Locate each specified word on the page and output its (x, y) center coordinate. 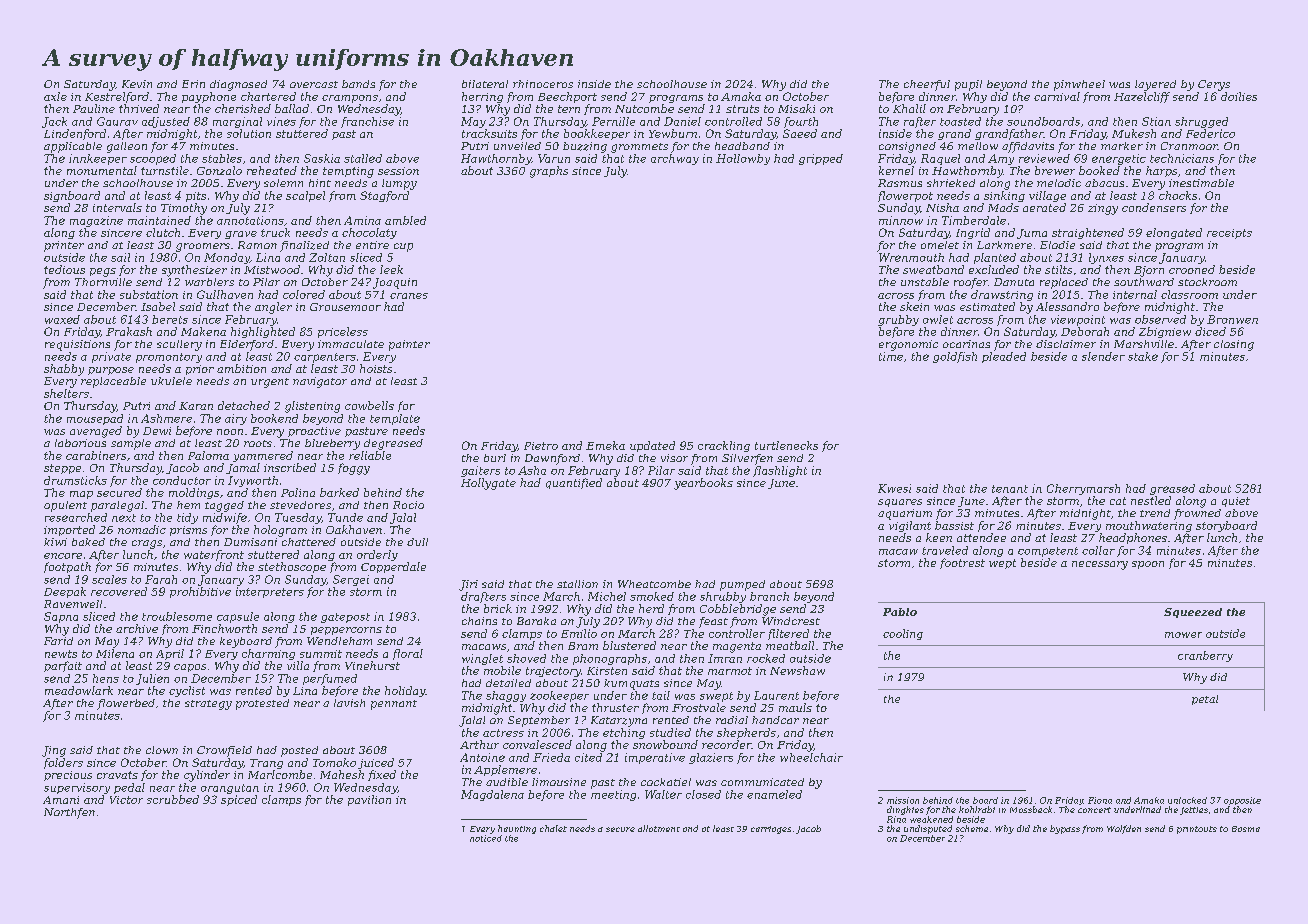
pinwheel (1079, 85)
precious (68, 776)
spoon (1148, 565)
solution (249, 133)
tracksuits (489, 133)
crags (147, 544)
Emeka (605, 445)
